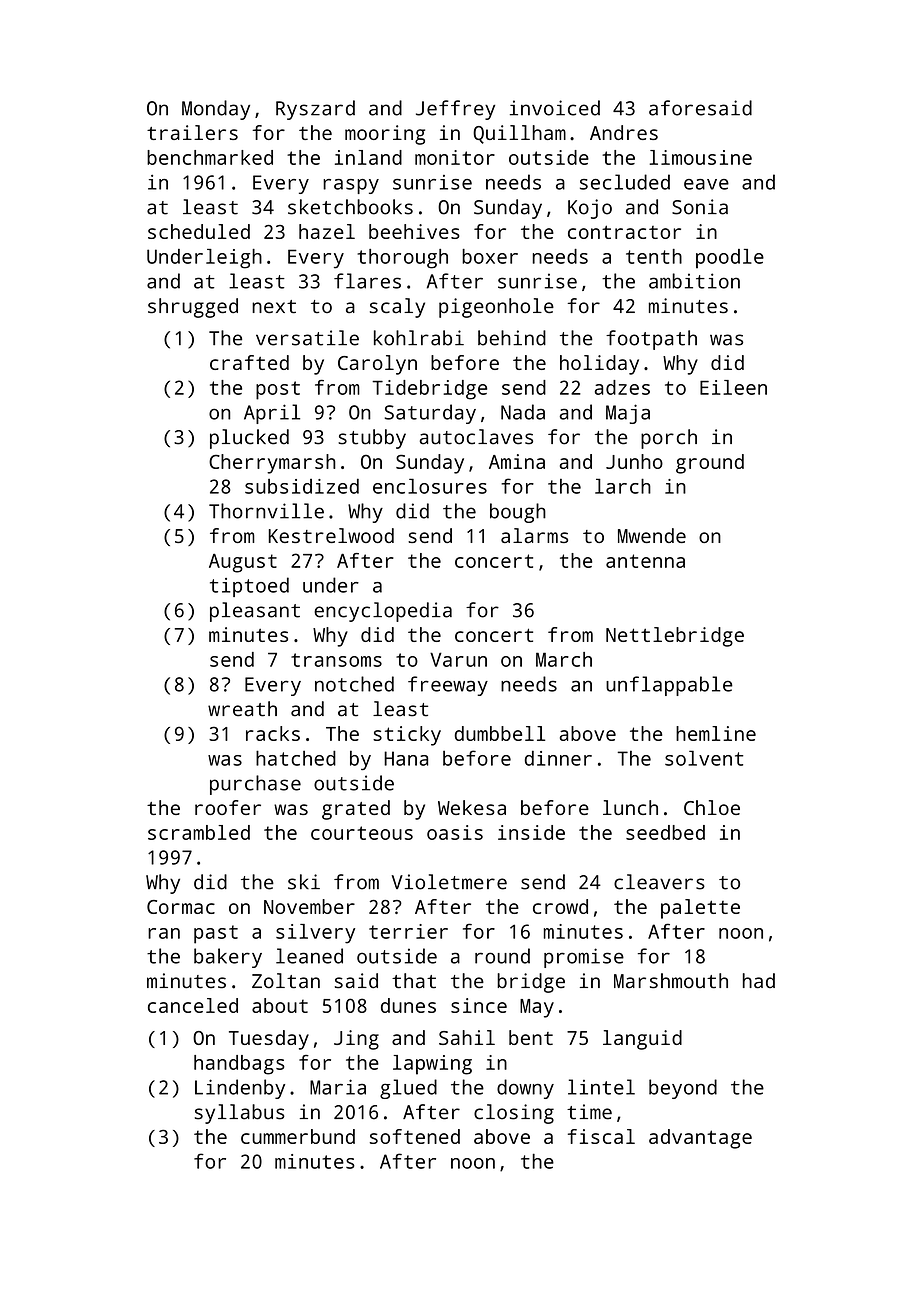  Describe the element at coordinates (296, 758) in the screenshot. I see `hatched` at that location.
